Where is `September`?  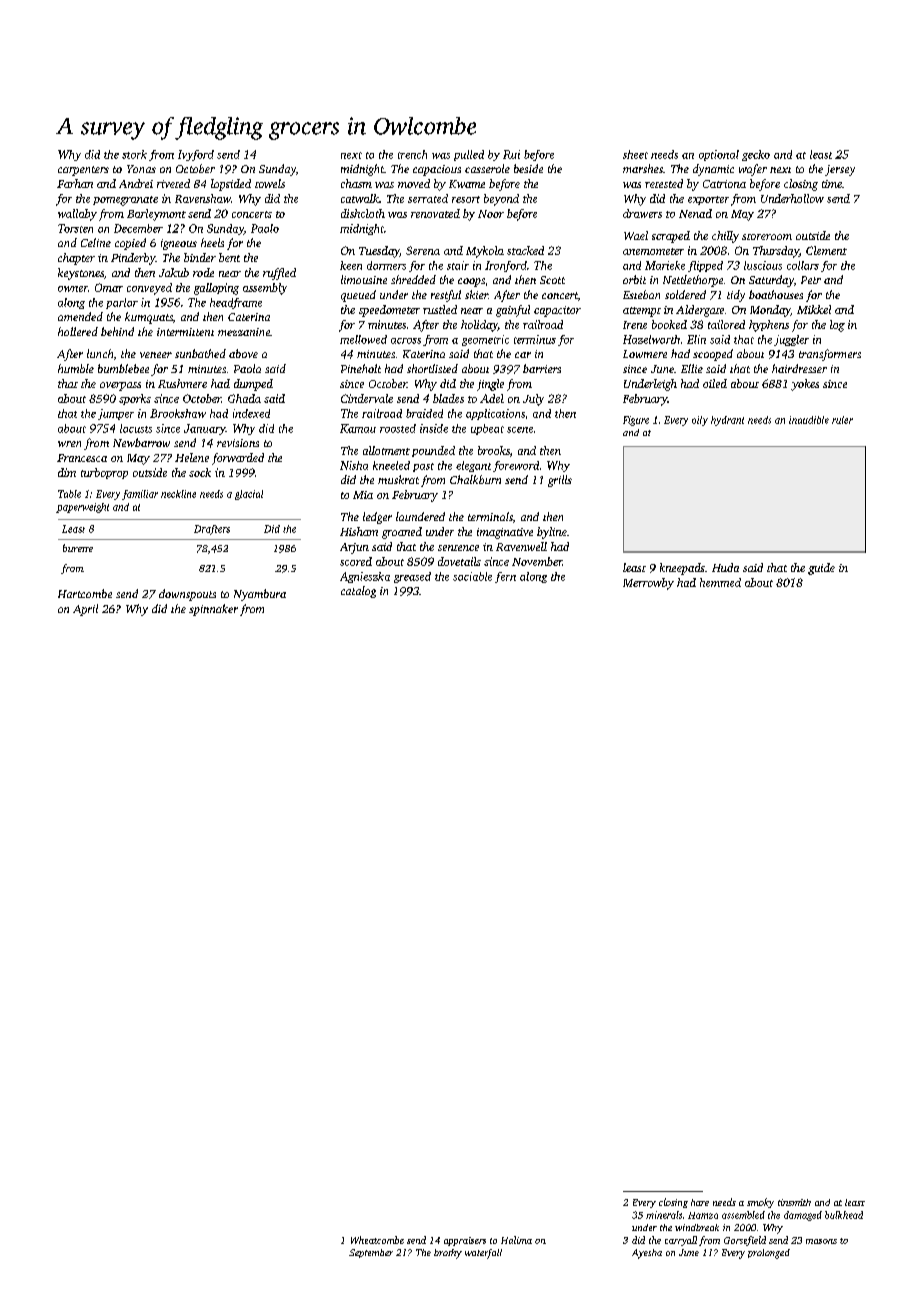
September is located at coordinates (371, 1253).
